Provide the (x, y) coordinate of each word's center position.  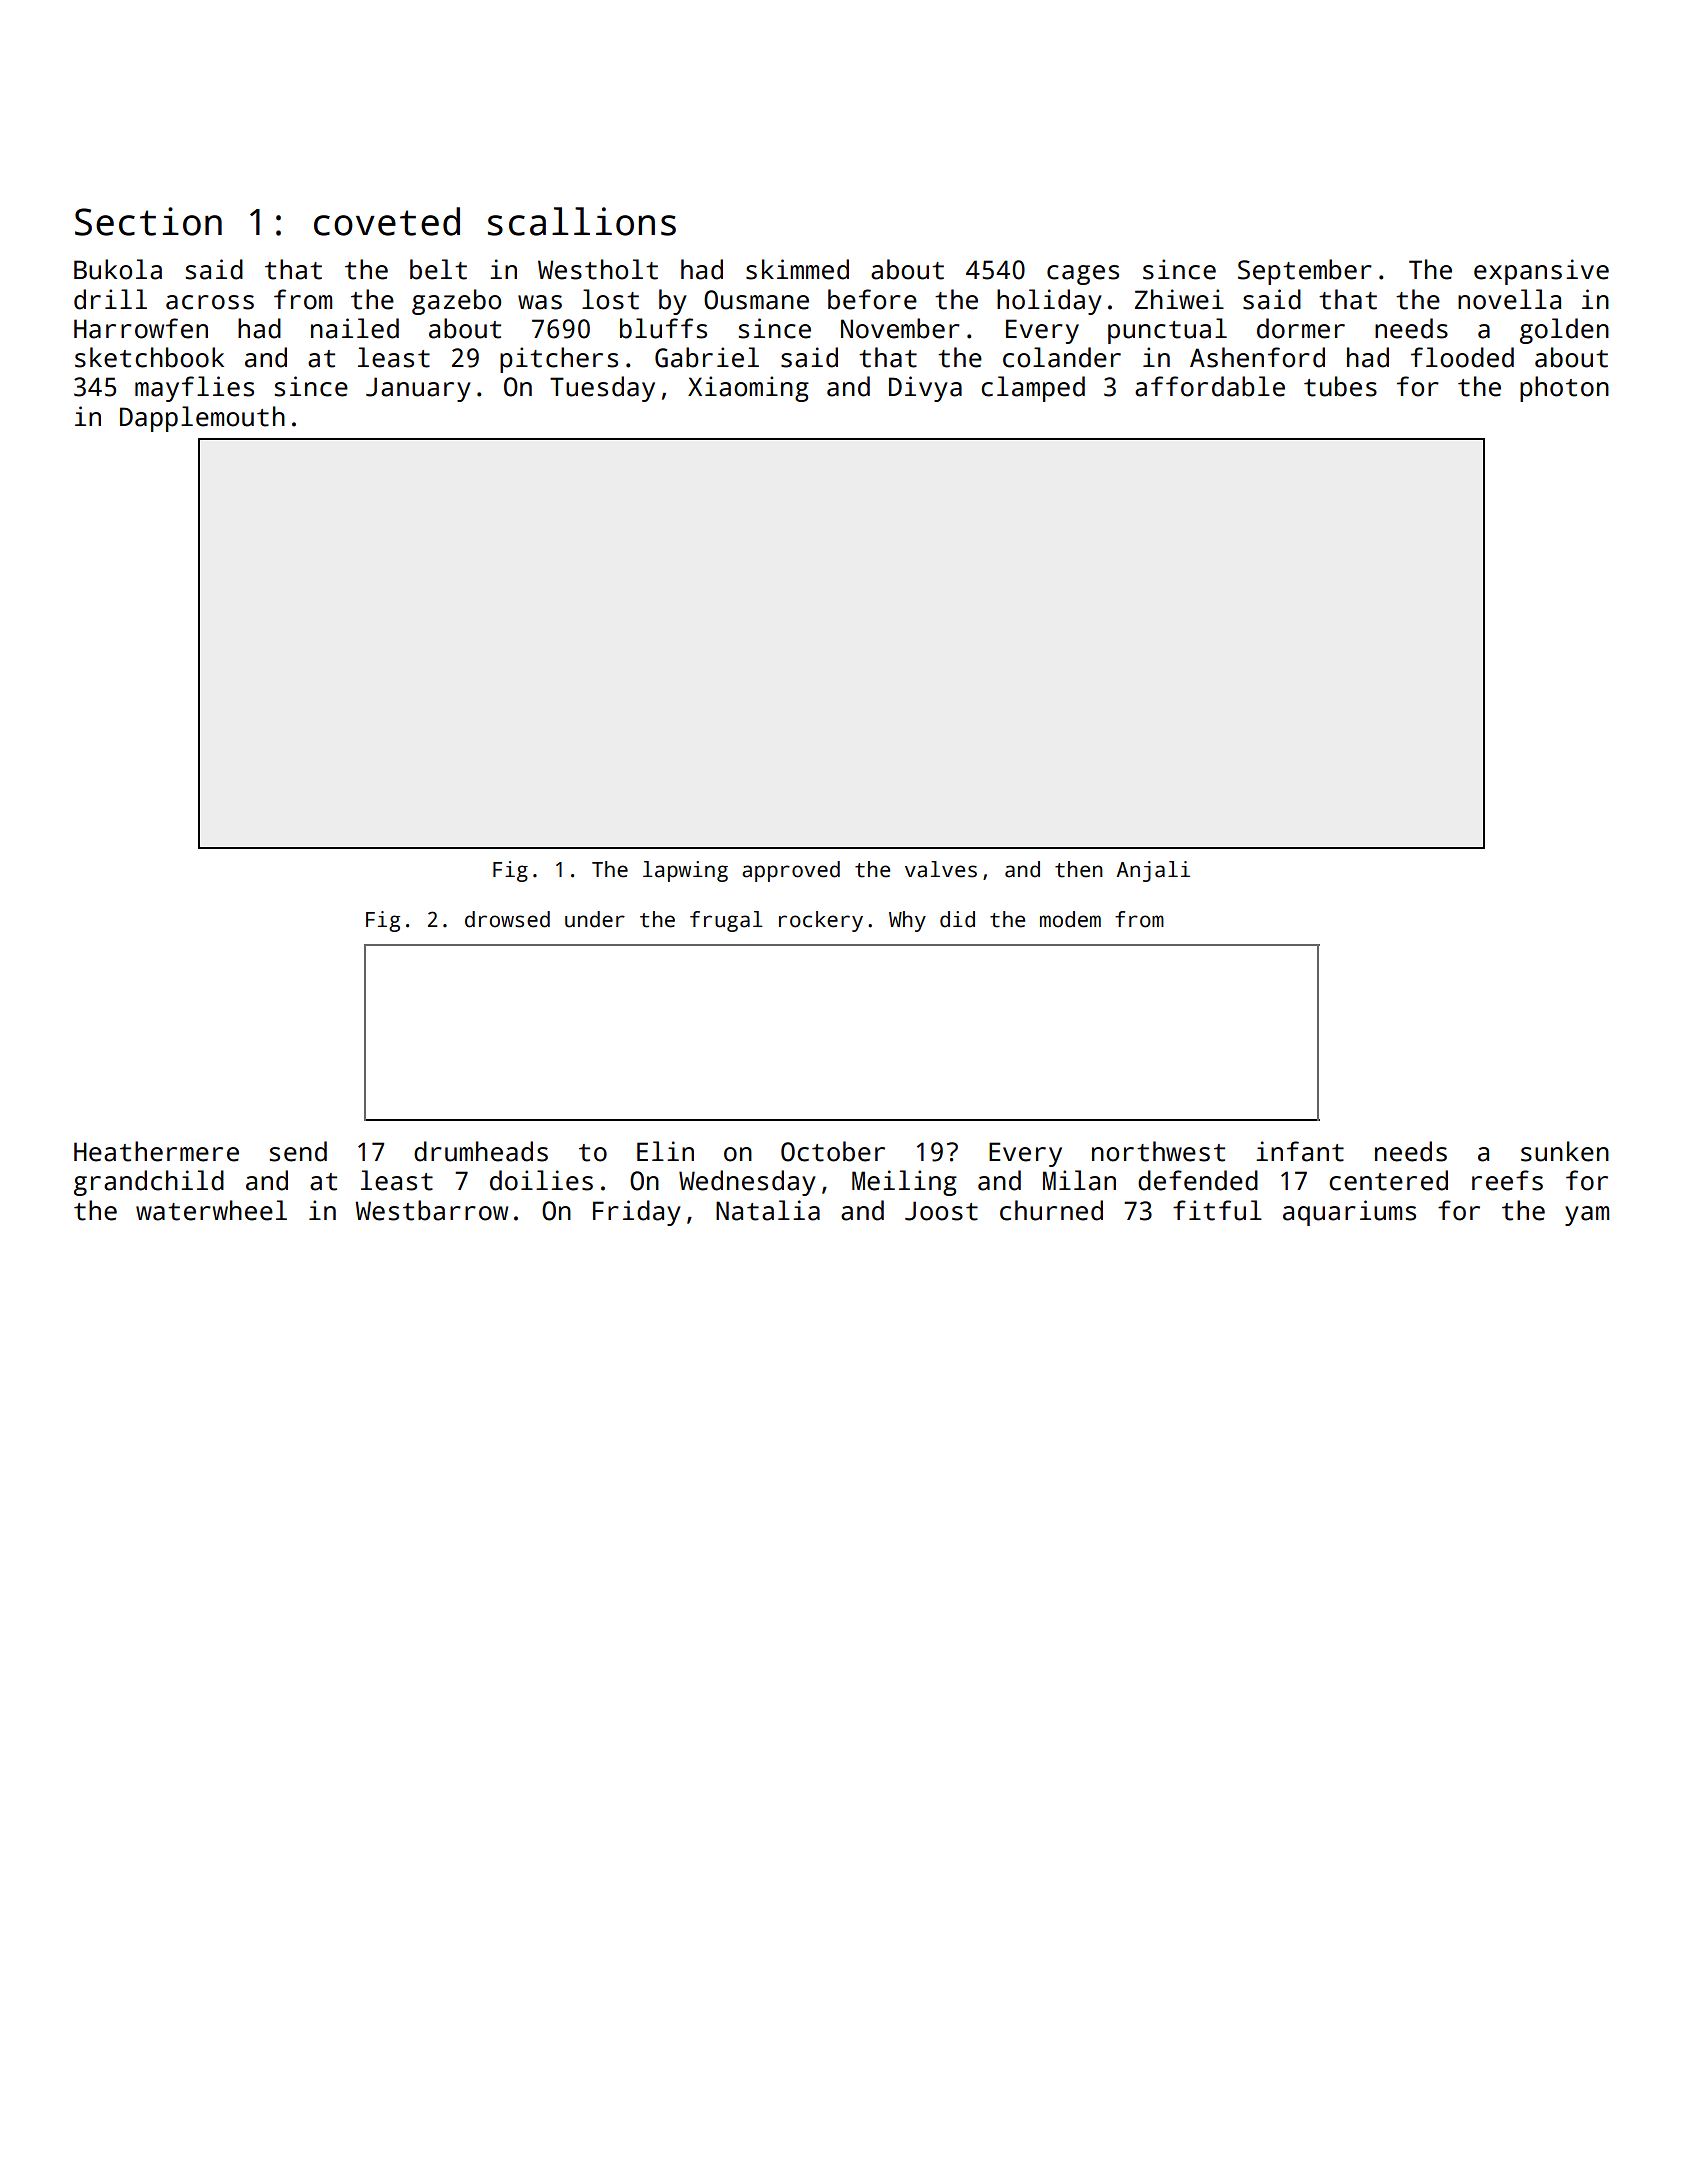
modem (1070, 919)
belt (438, 269)
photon (1564, 389)
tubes (1340, 386)
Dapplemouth (202, 419)
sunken (1565, 1151)
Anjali (1153, 871)
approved (791, 871)
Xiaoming (748, 389)
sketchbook (149, 357)
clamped (1033, 389)
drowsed (507, 919)
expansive (1541, 272)
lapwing (685, 871)
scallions (582, 221)
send (298, 1151)
